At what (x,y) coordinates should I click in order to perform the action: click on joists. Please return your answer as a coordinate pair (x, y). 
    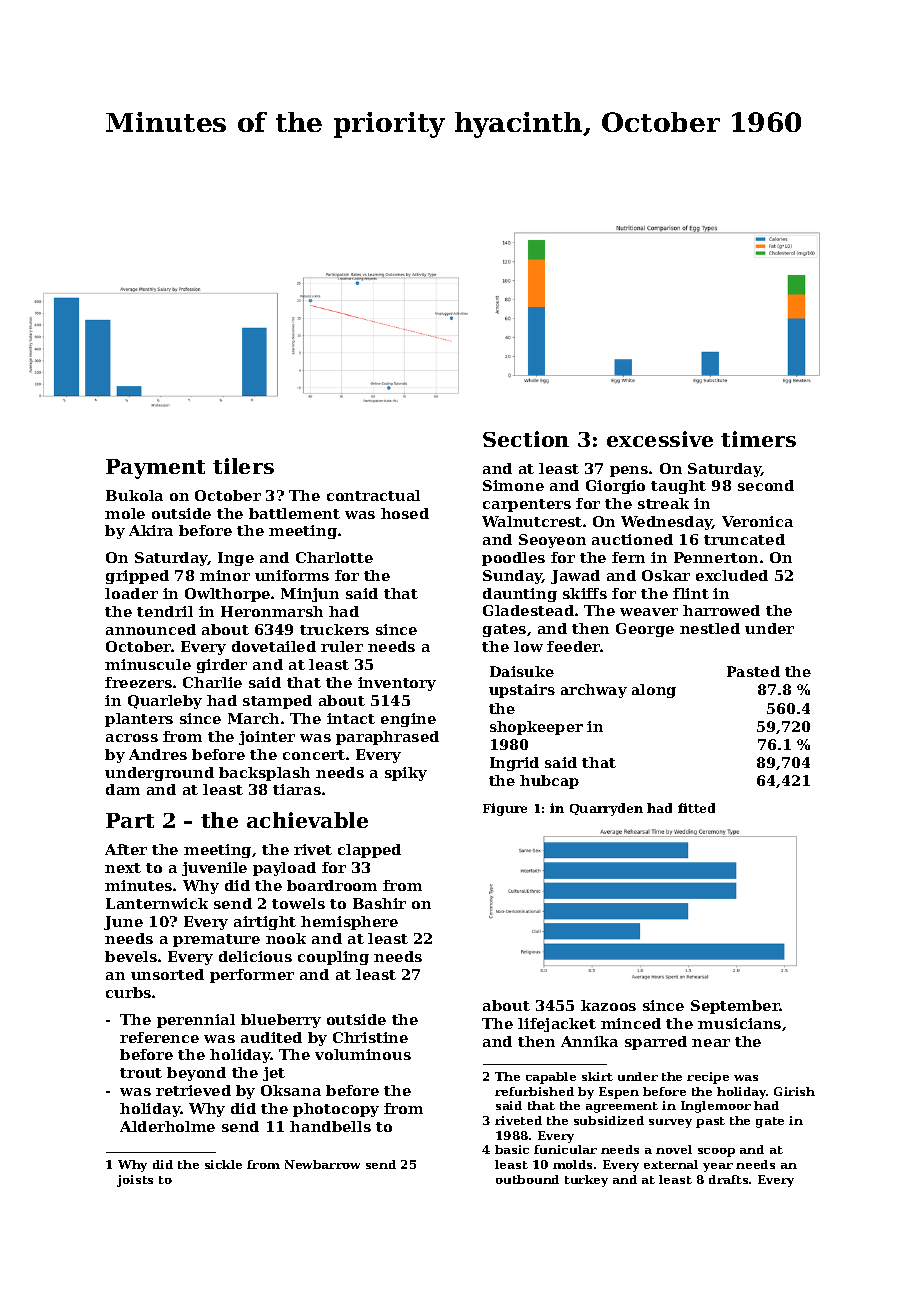
    Looking at the image, I should click on (135, 1181).
